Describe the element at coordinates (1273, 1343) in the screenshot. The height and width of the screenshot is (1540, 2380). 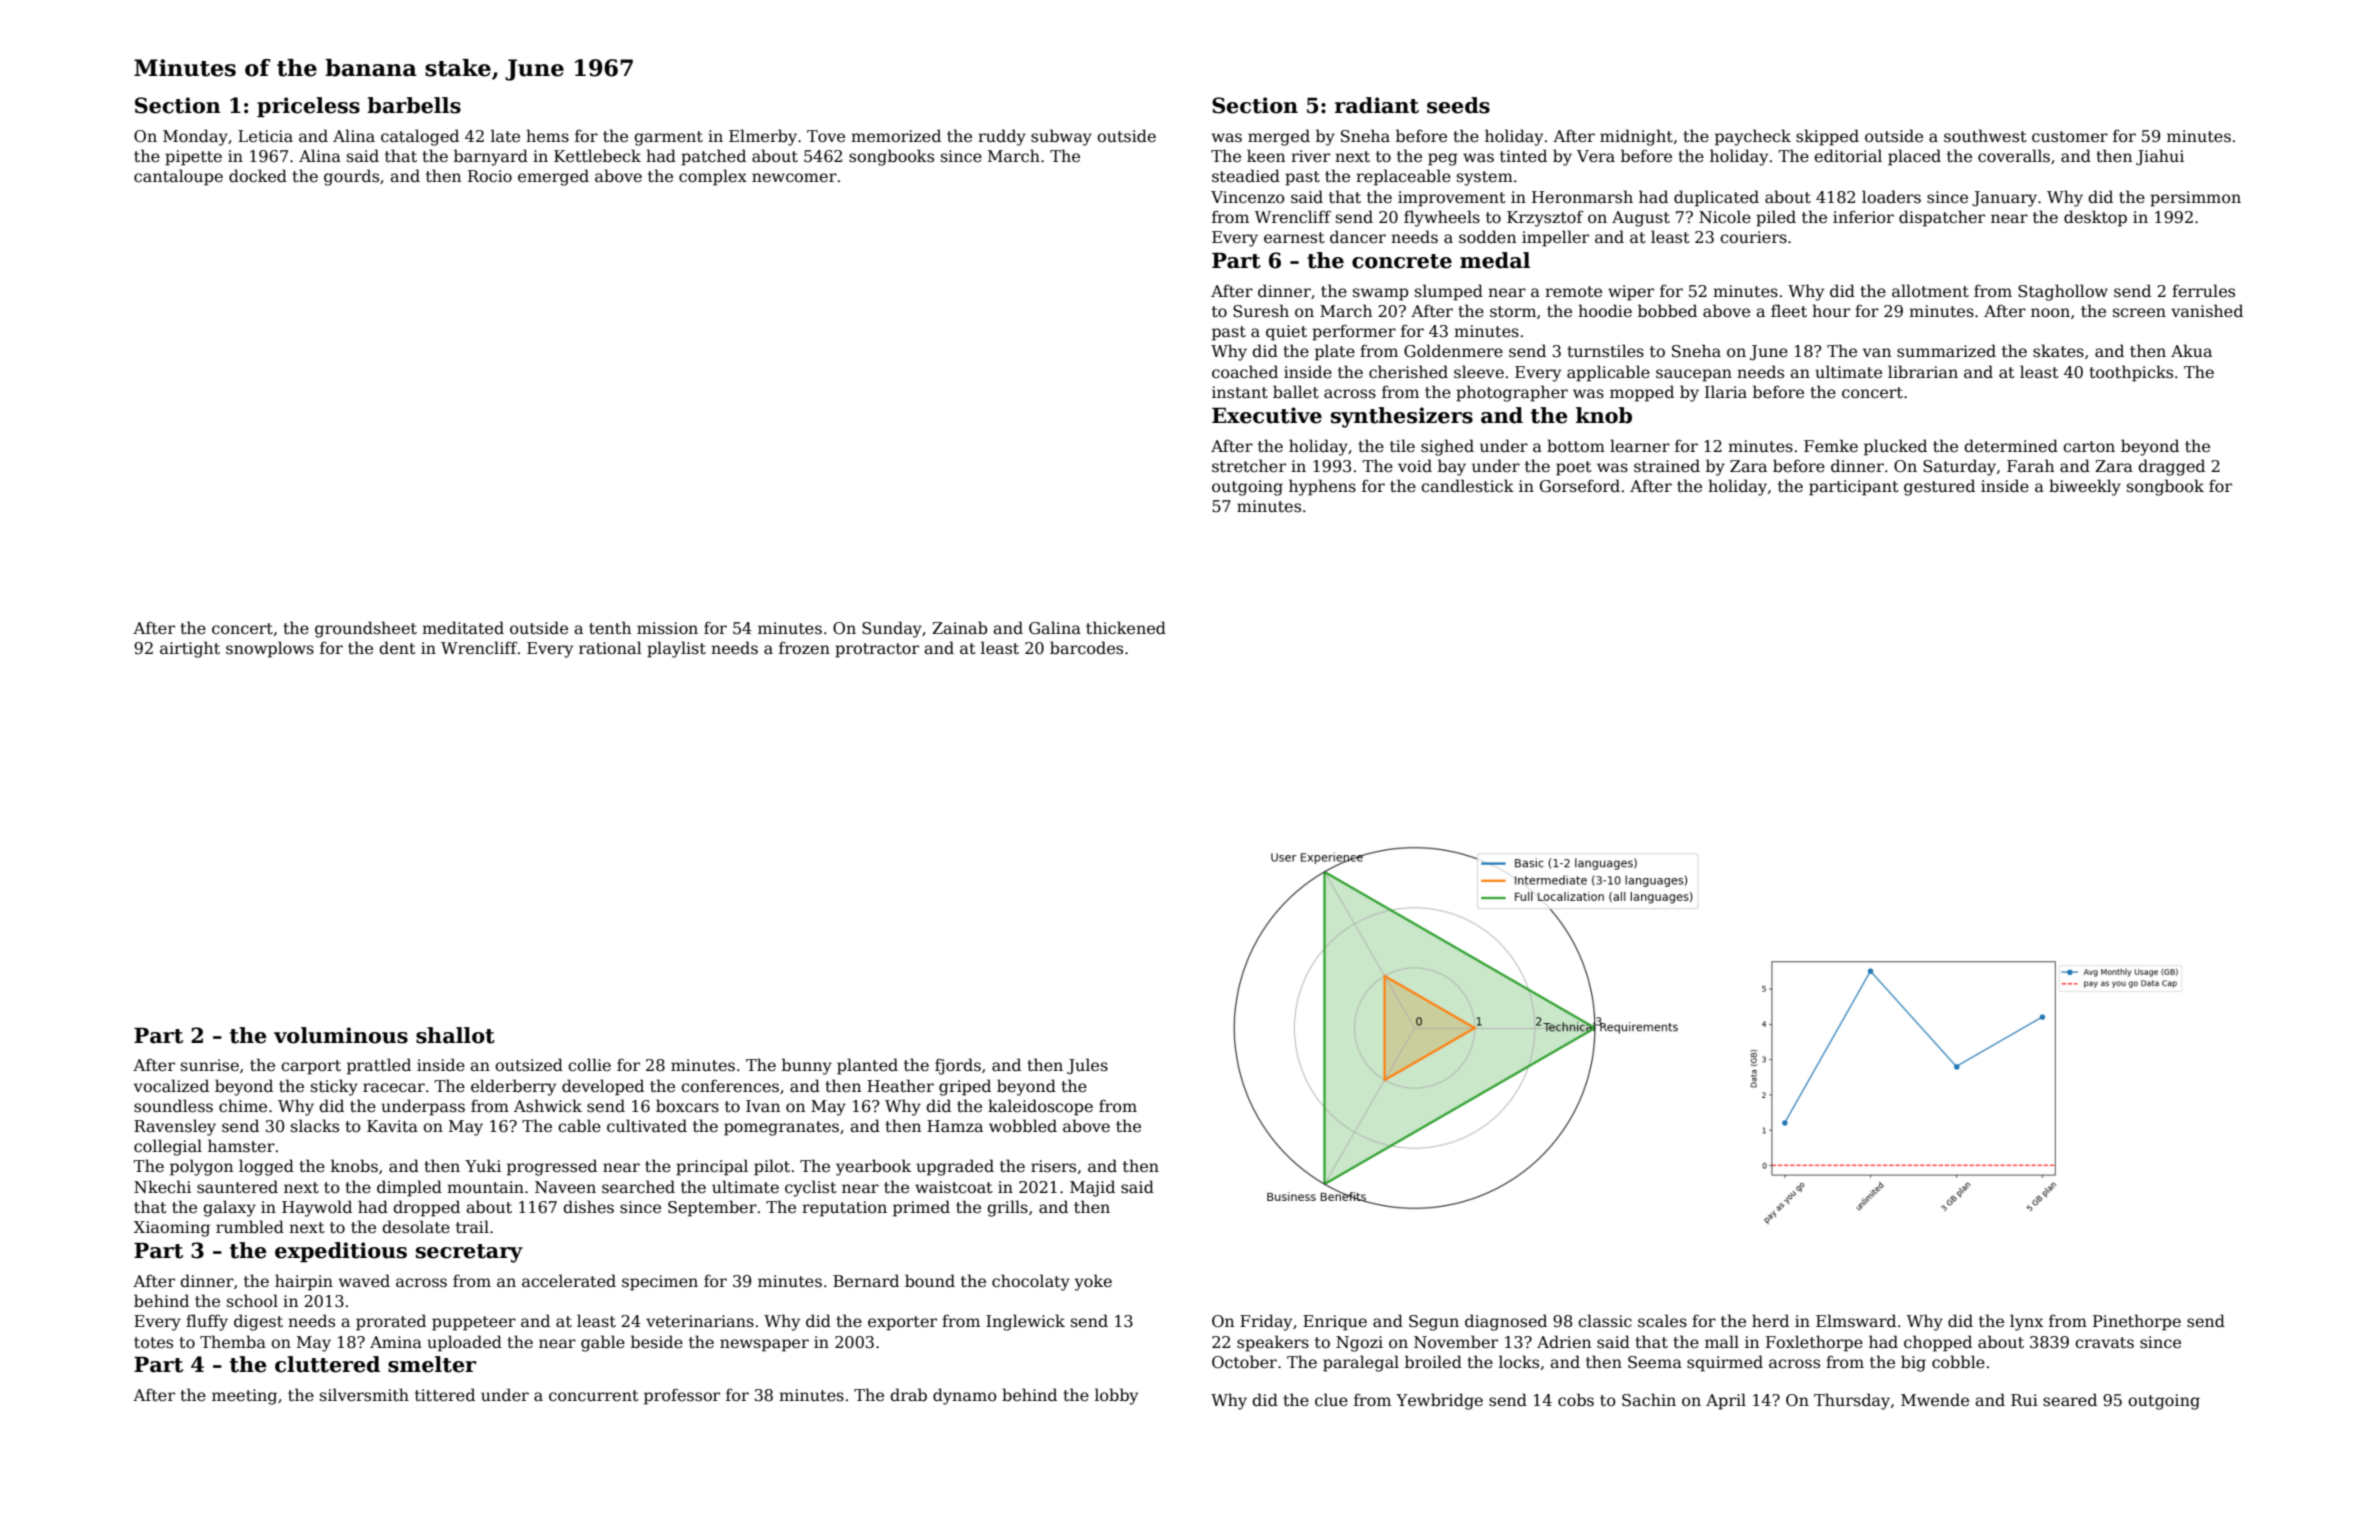
I see `speakers` at that location.
